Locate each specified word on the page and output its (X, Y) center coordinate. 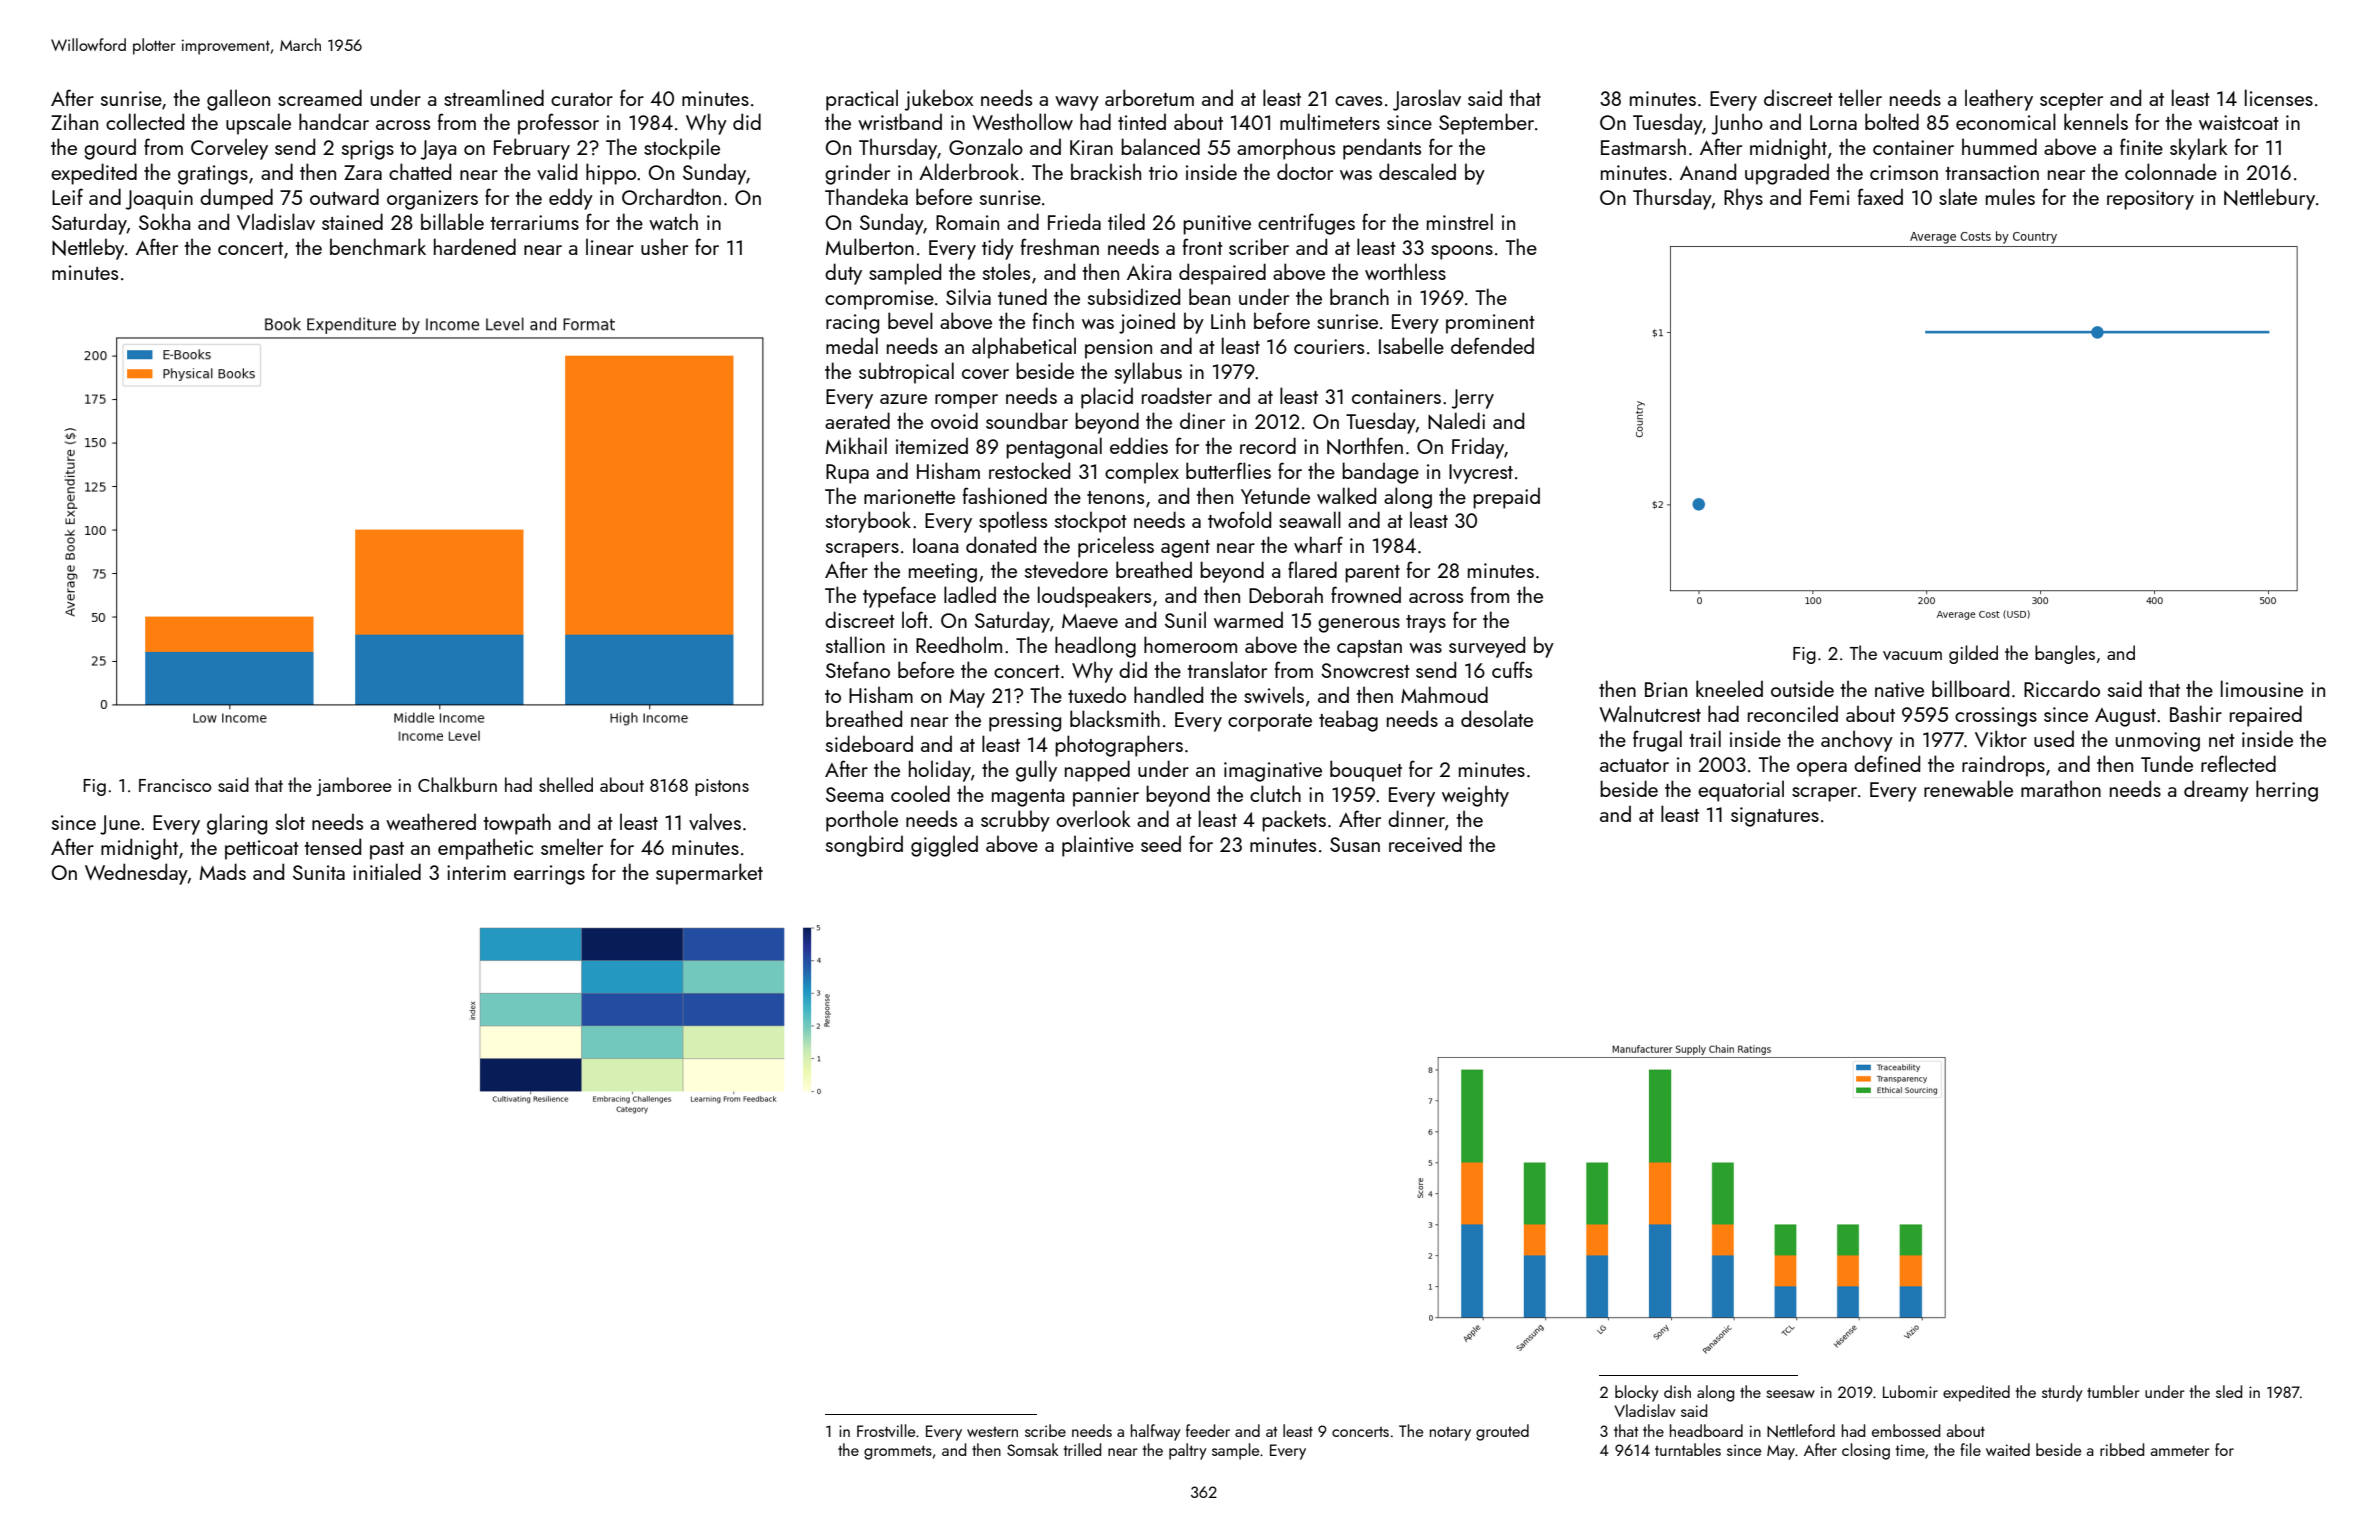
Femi (1830, 197)
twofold (1239, 519)
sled (2229, 1391)
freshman (1060, 246)
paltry (1188, 1451)
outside (1802, 688)
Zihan (74, 121)
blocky (1637, 1393)
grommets (898, 1453)
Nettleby (88, 249)
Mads (223, 871)
